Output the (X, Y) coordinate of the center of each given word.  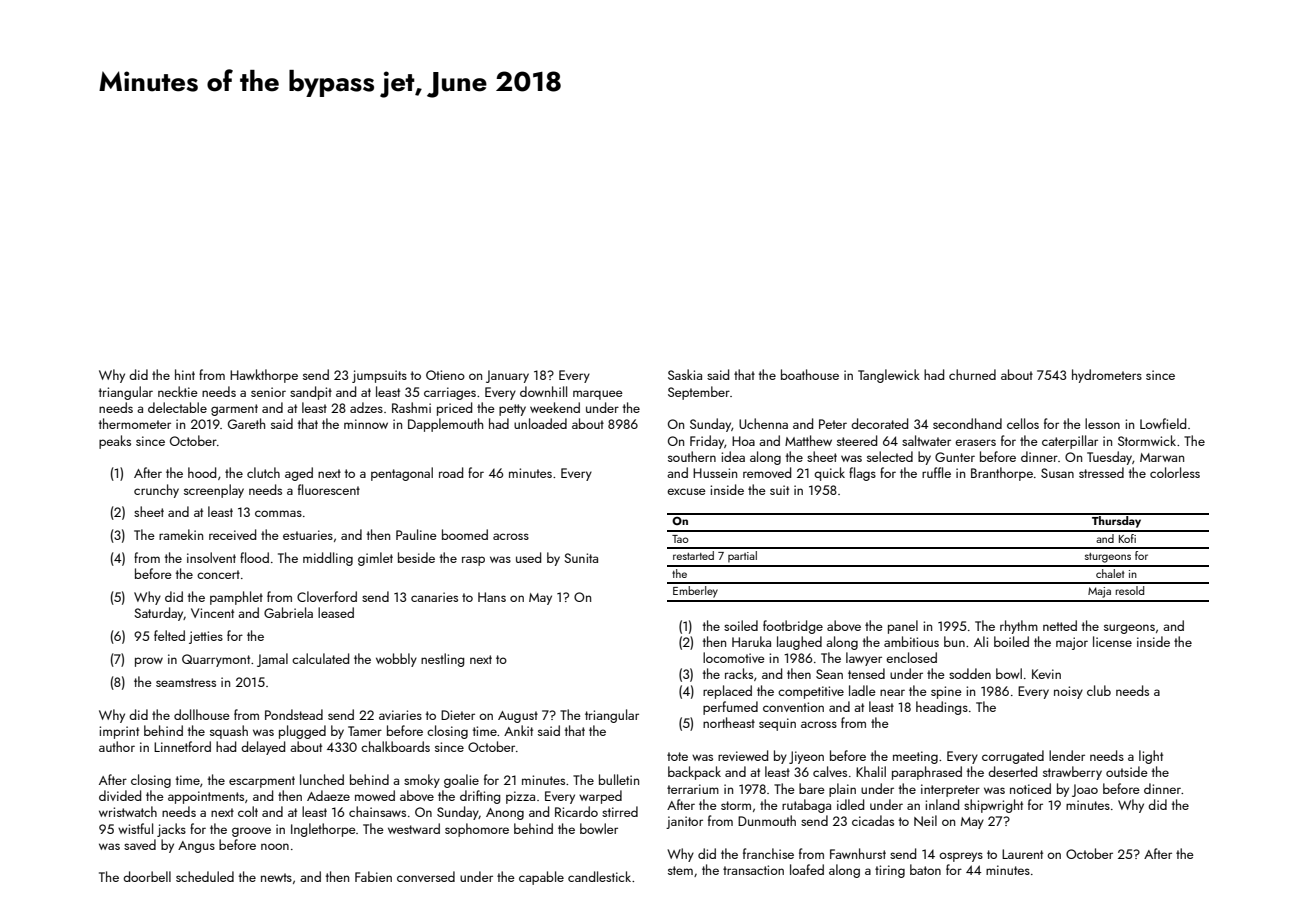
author (117, 746)
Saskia (685, 374)
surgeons (1129, 629)
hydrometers (1107, 376)
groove (251, 832)
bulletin (619, 779)
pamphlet (236, 598)
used (528, 557)
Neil (925, 821)
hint (185, 374)
